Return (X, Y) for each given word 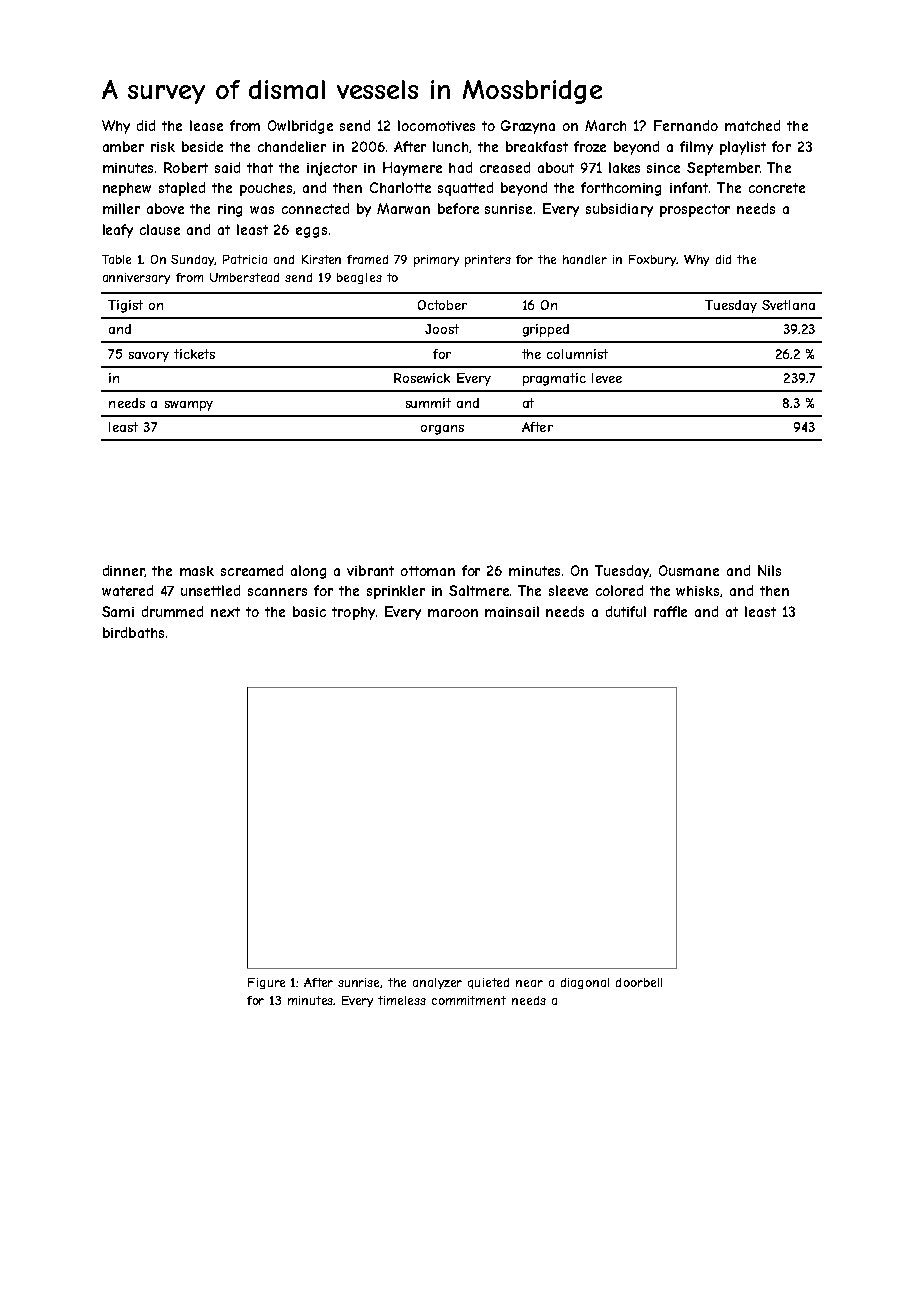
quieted (488, 983)
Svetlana (788, 305)
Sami (118, 611)
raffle (670, 611)
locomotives (436, 125)
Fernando (686, 125)
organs (442, 430)
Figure (266, 983)
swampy (189, 406)
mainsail (512, 611)
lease (206, 125)
